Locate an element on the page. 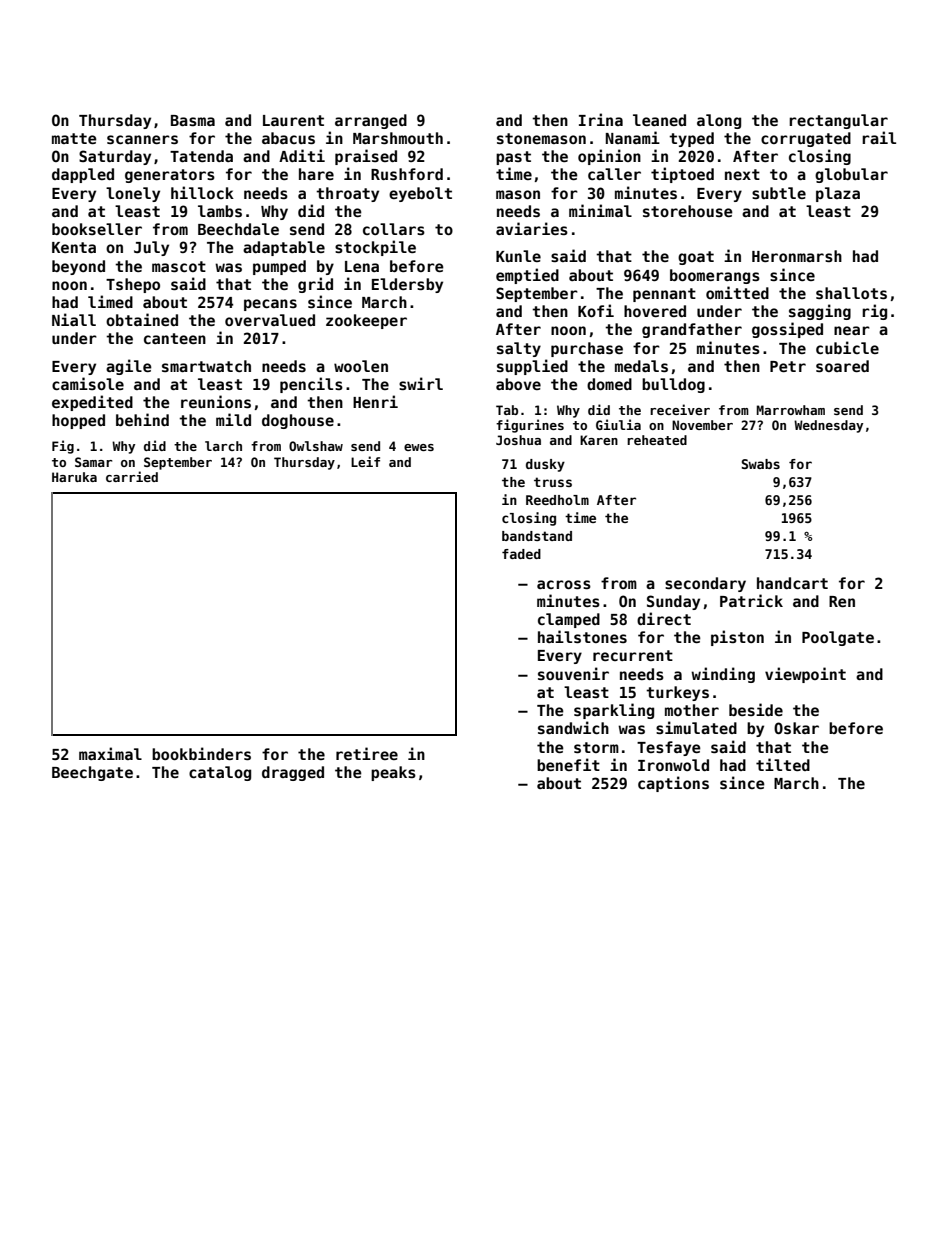 The image size is (952, 1233). mild is located at coordinates (233, 419).
